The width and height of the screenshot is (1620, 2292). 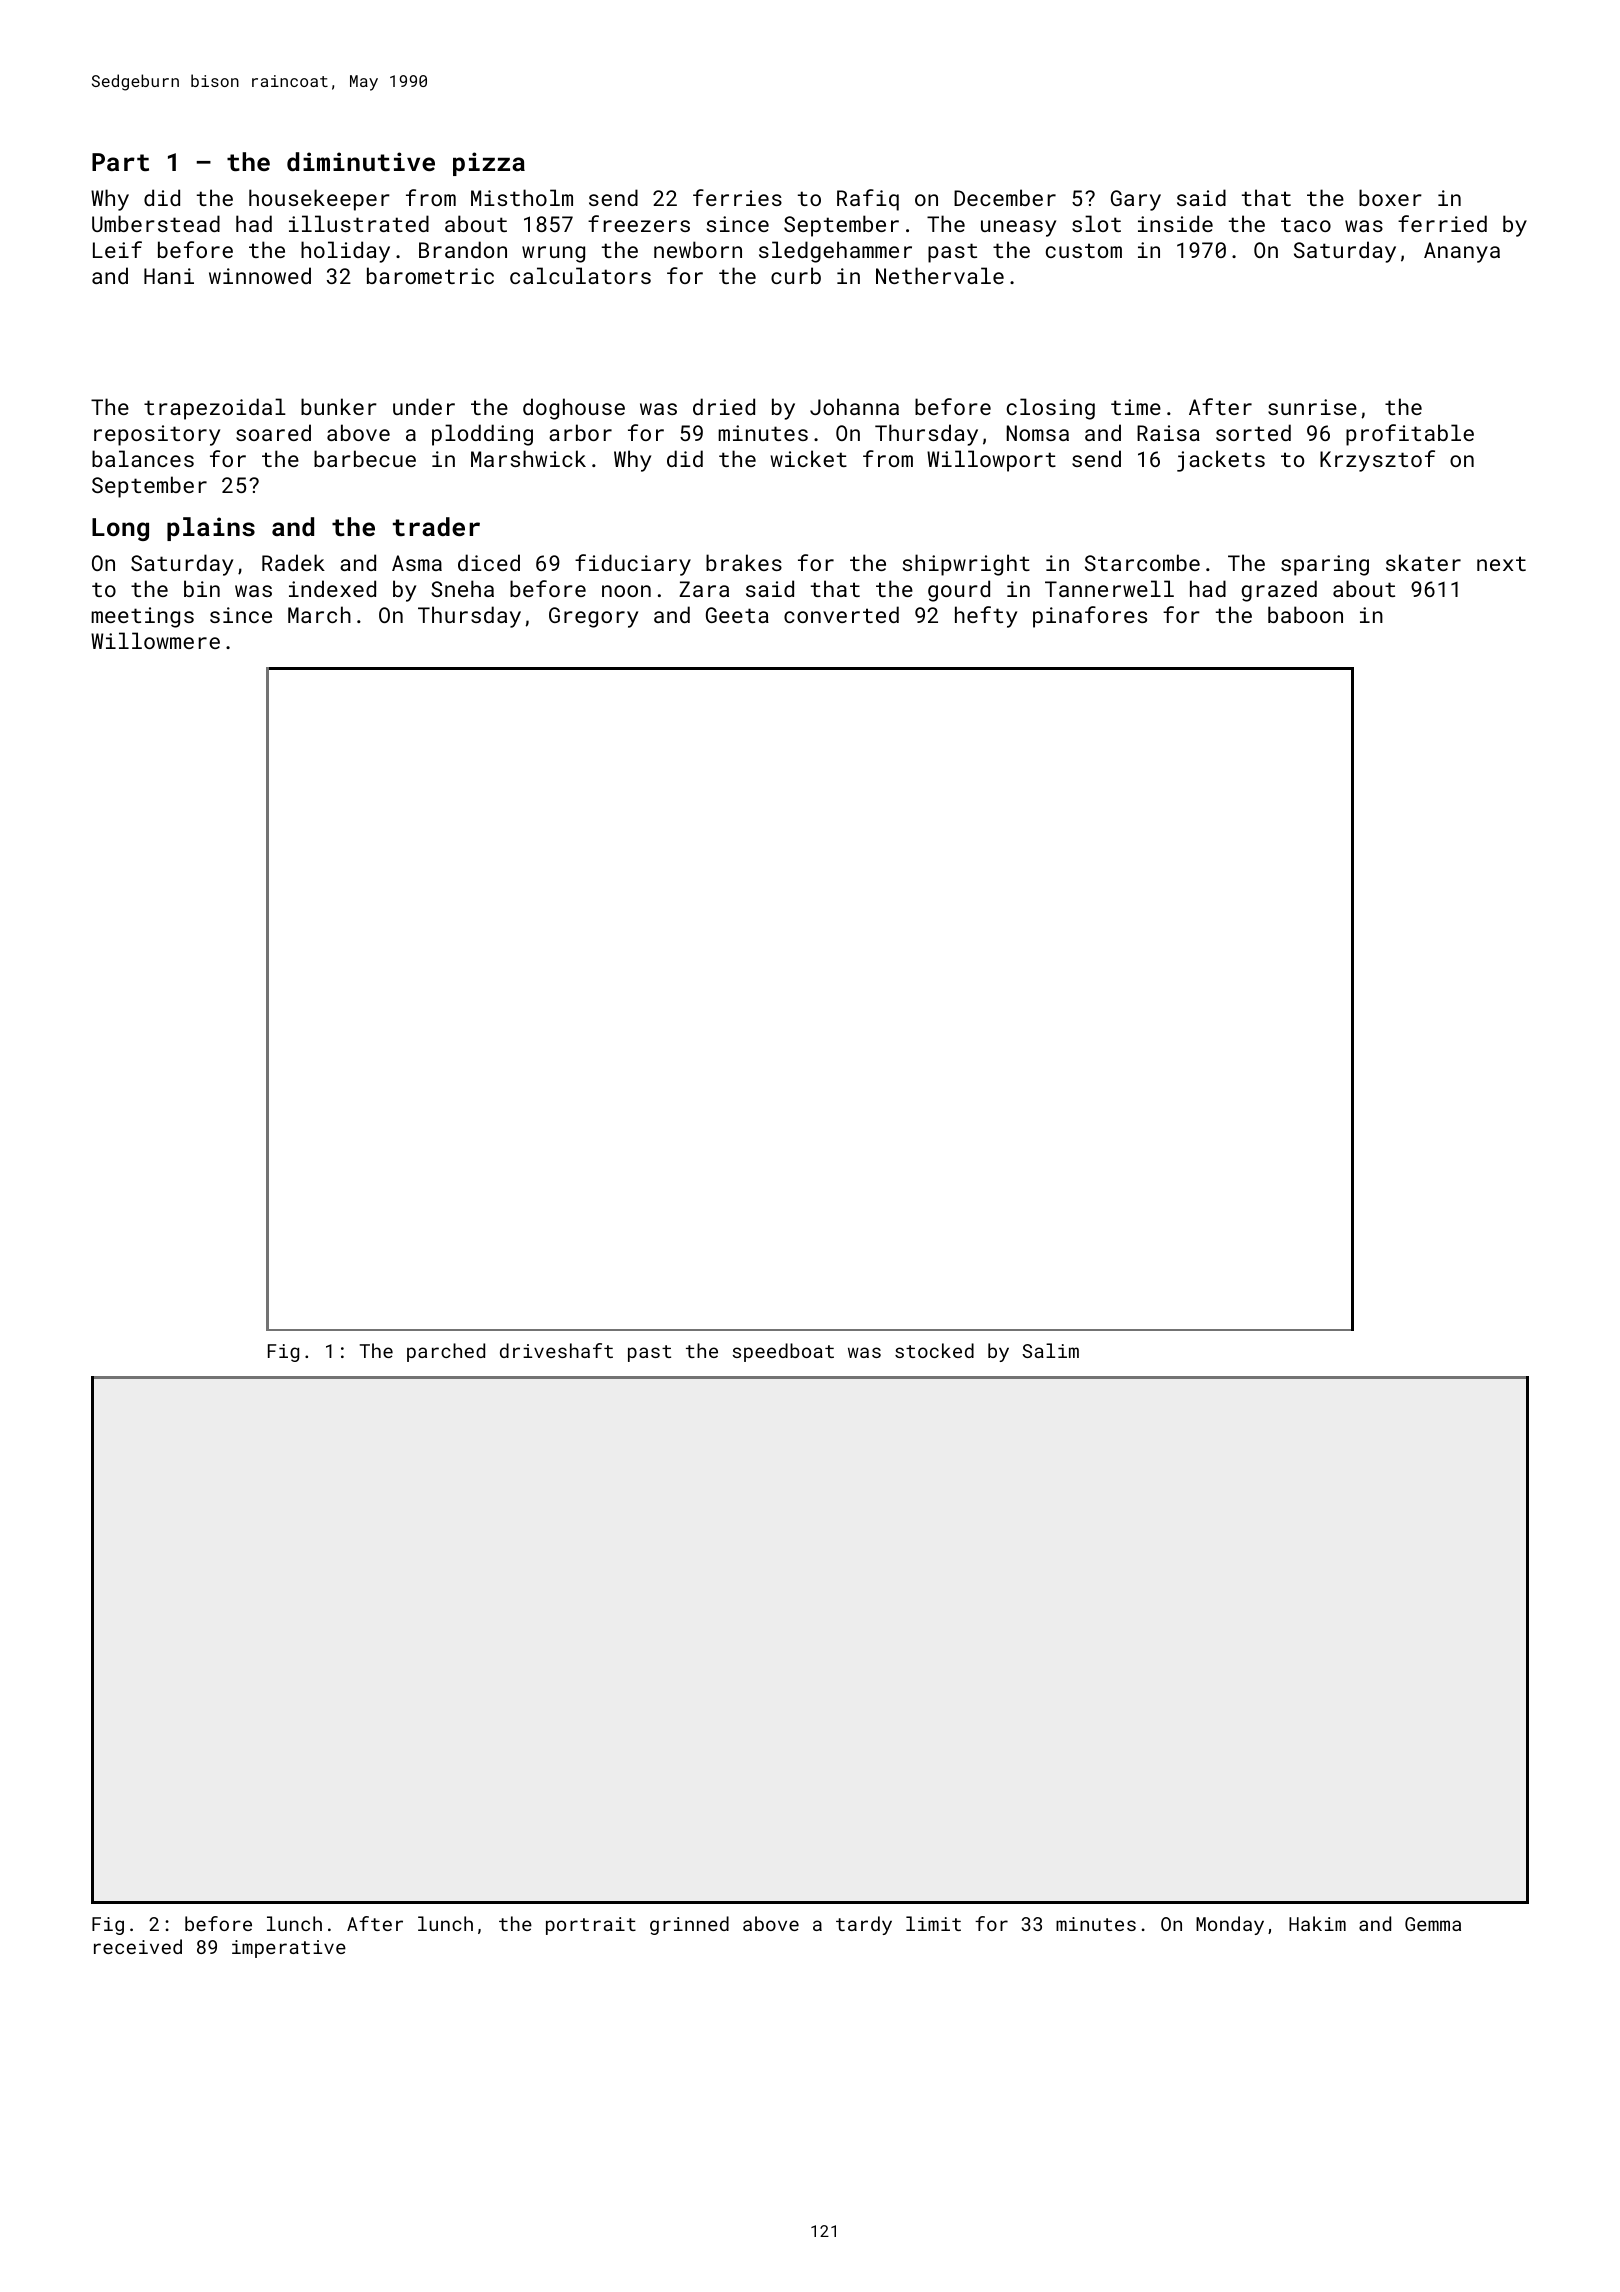 I want to click on Willowmere, so click(x=155, y=640).
